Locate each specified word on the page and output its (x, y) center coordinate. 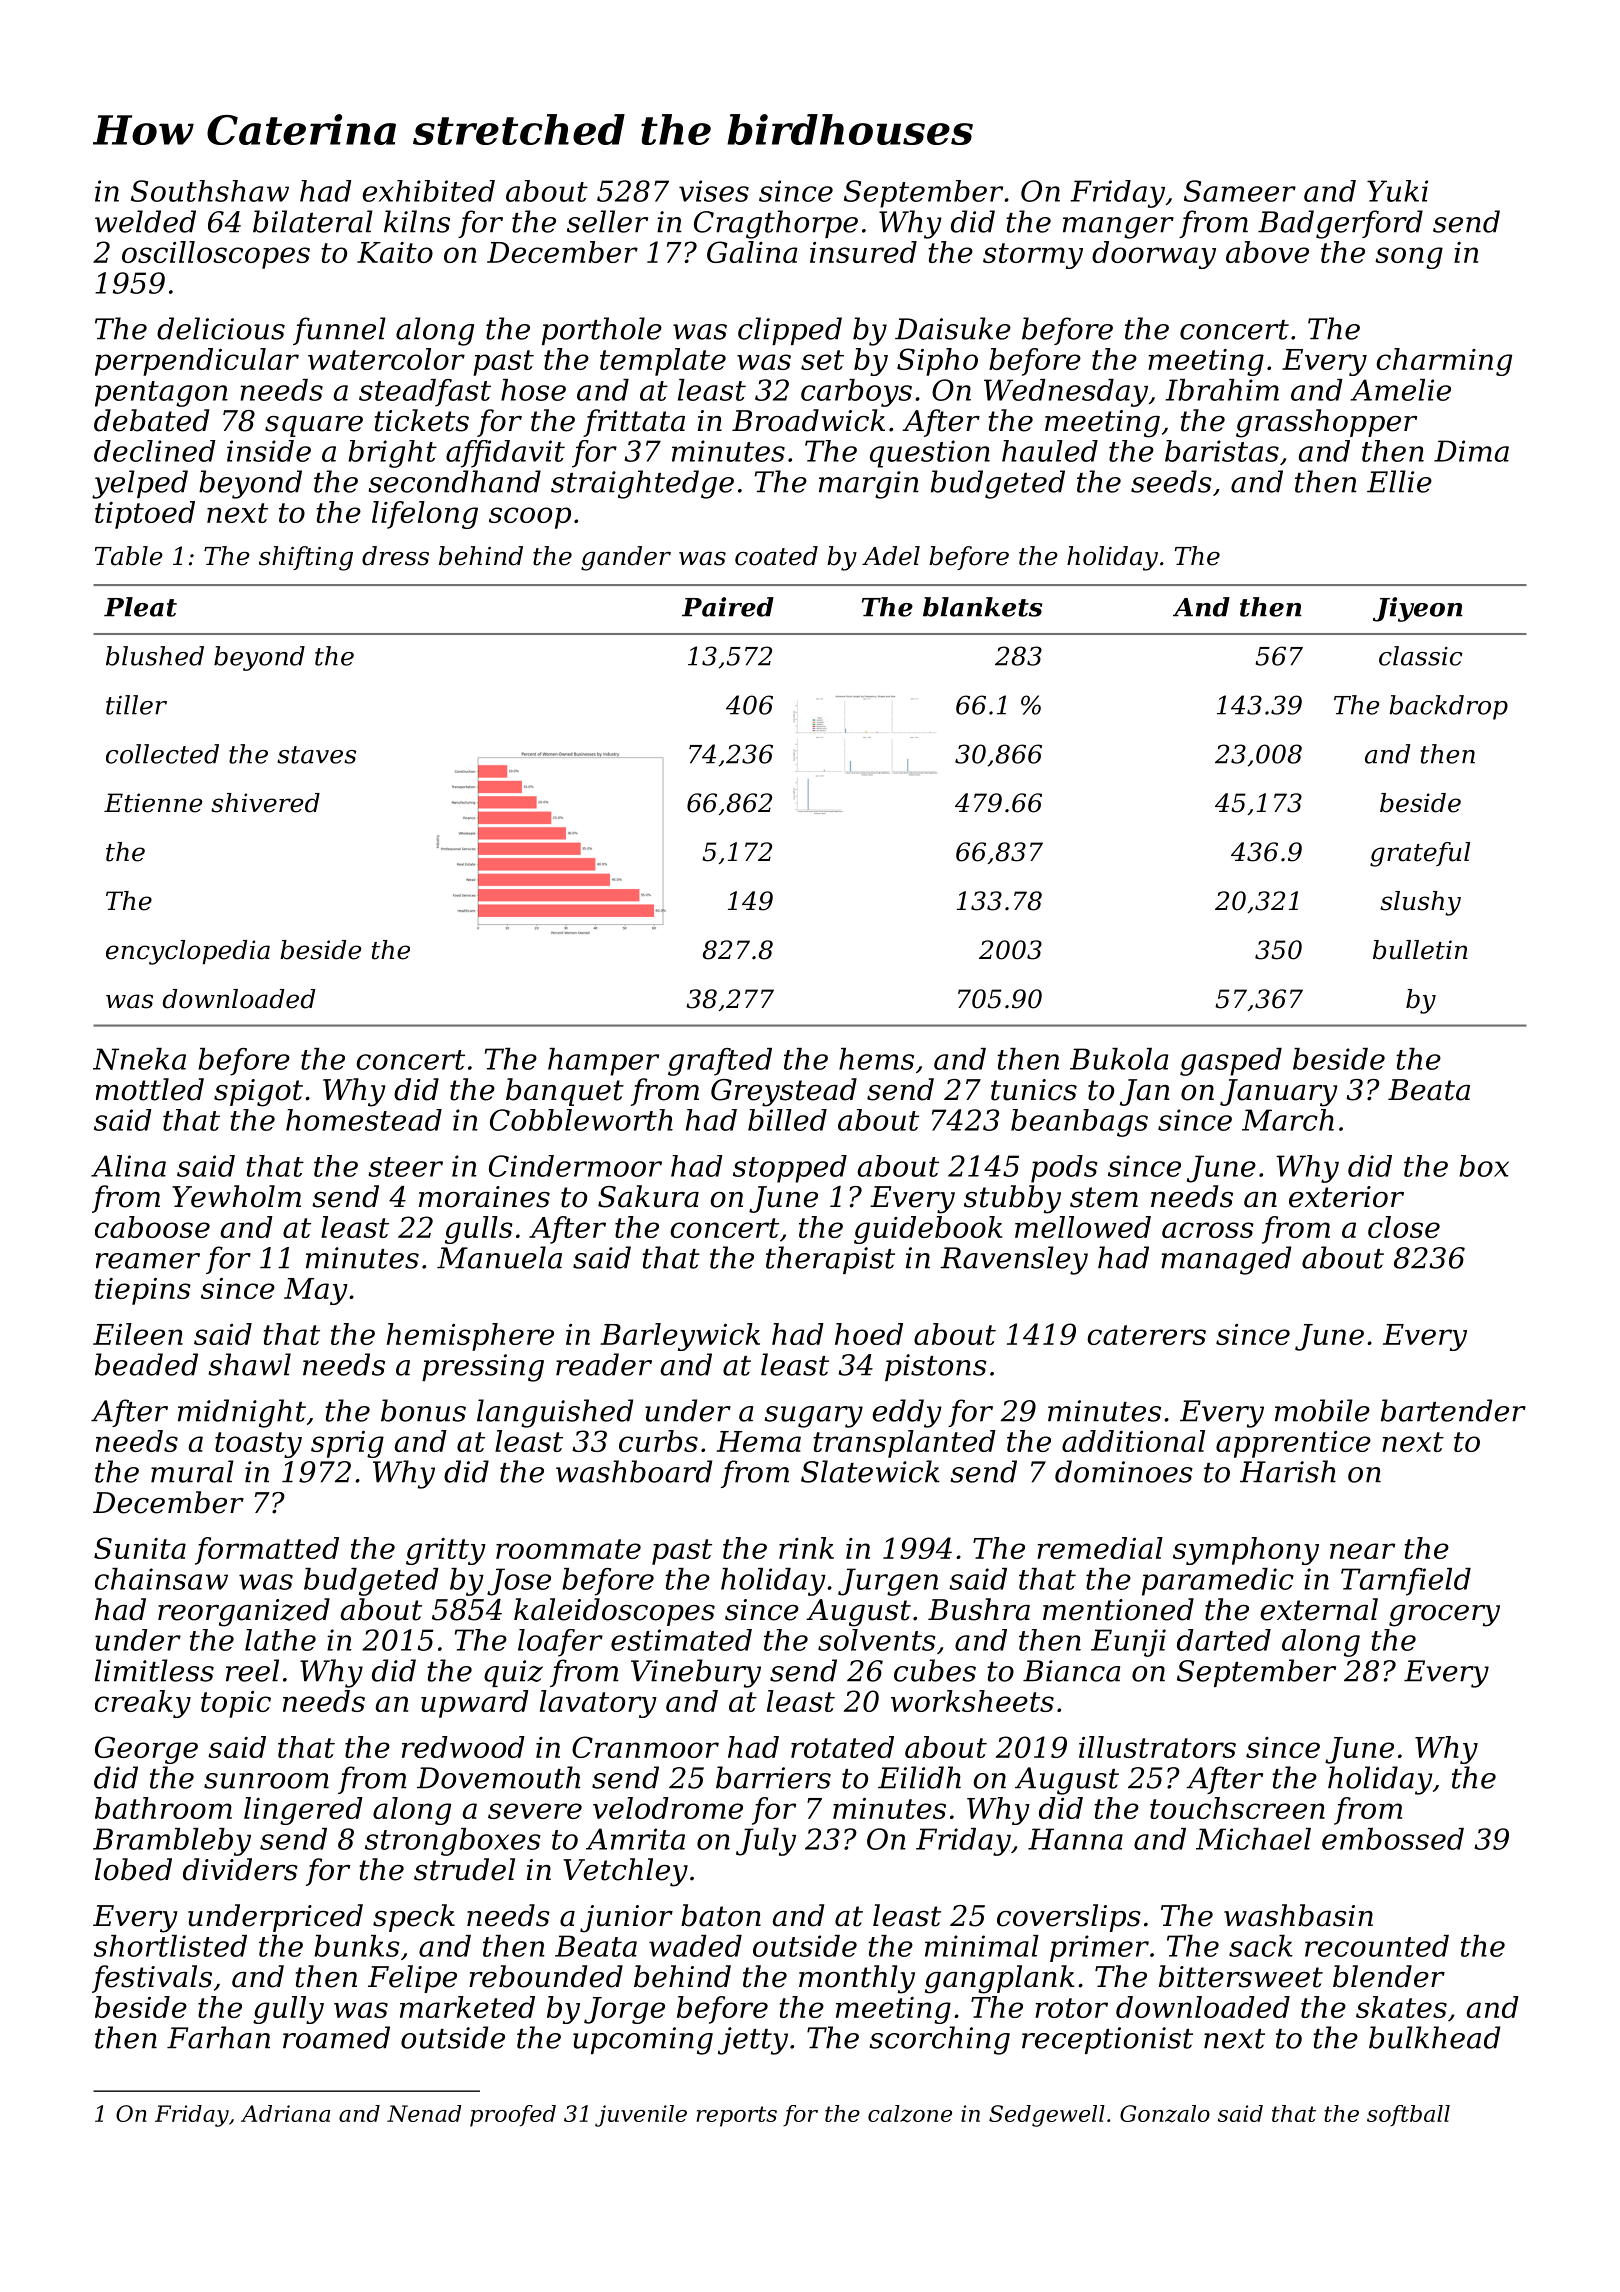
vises (714, 191)
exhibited (428, 191)
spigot (258, 1093)
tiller (136, 705)
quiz (513, 1673)
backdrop (1448, 707)
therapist (830, 1260)
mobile (1322, 1410)
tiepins (143, 1291)
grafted (720, 1062)
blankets (982, 607)
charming (1444, 362)
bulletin (1420, 950)
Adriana (285, 2113)
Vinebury (696, 1673)
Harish (1288, 1471)
